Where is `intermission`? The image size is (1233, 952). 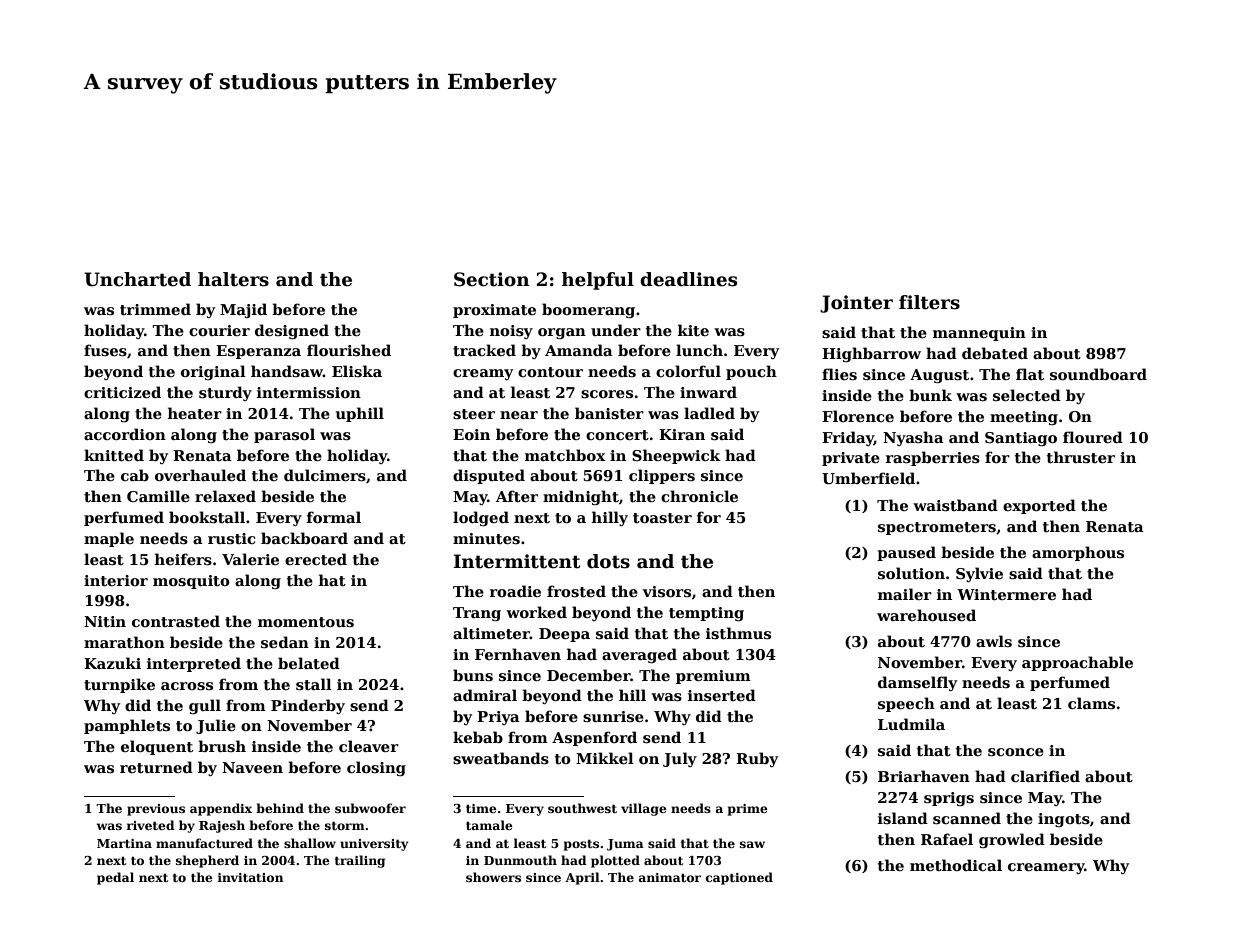
intermission is located at coordinates (309, 392).
